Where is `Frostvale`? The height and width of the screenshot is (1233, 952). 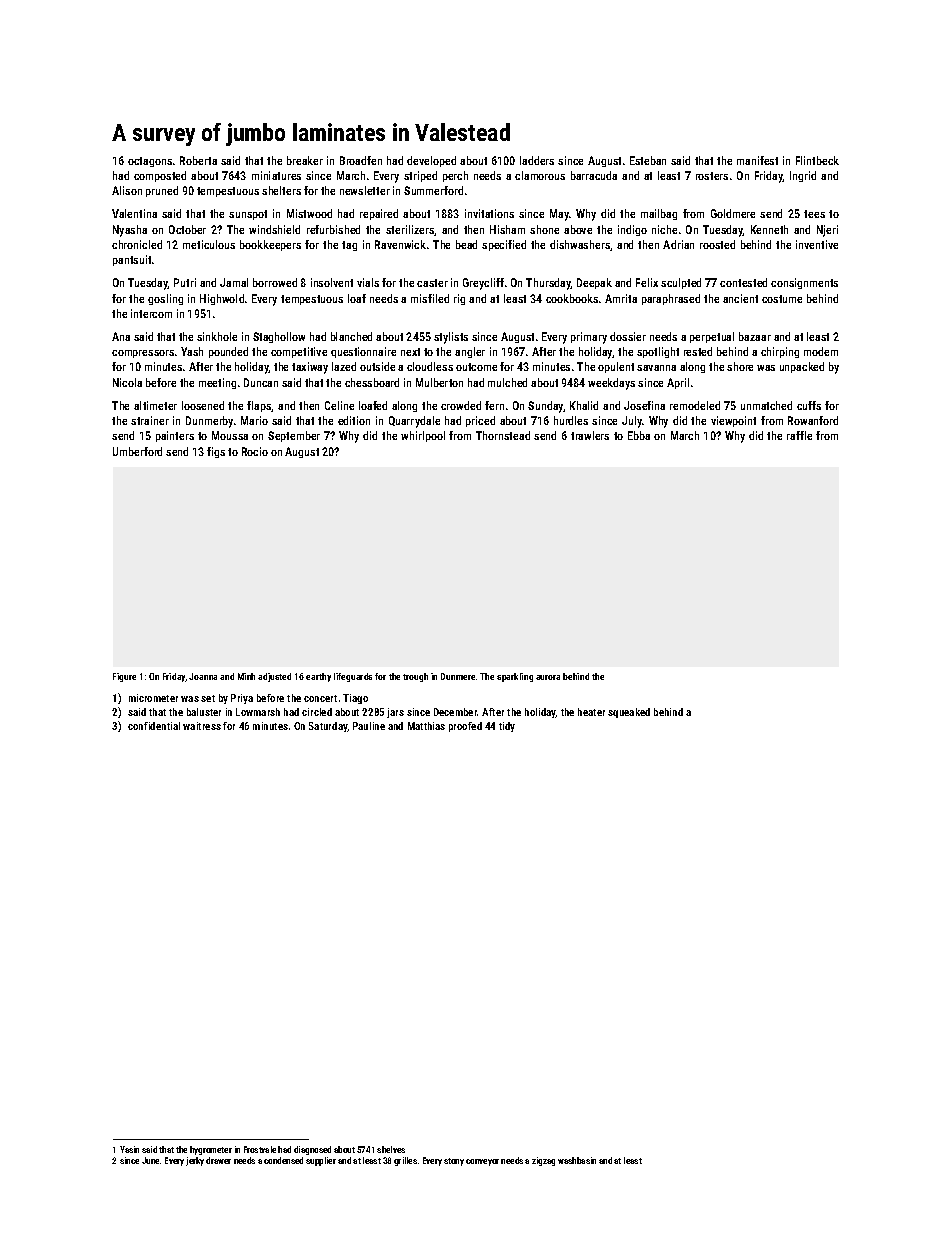
Frostvale is located at coordinates (260, 1149).
